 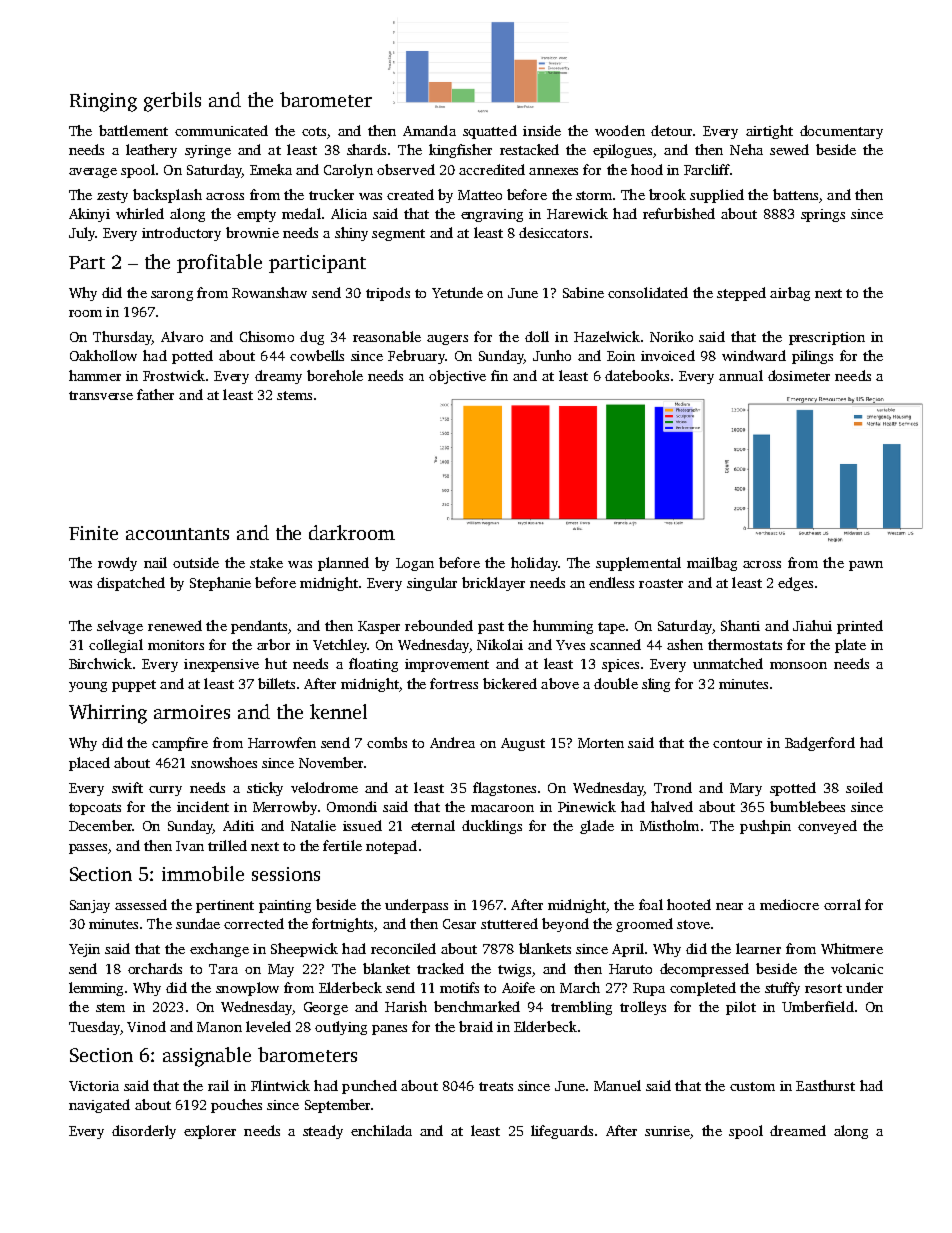 I want to click on Morten, so click(x=601, y=743).
